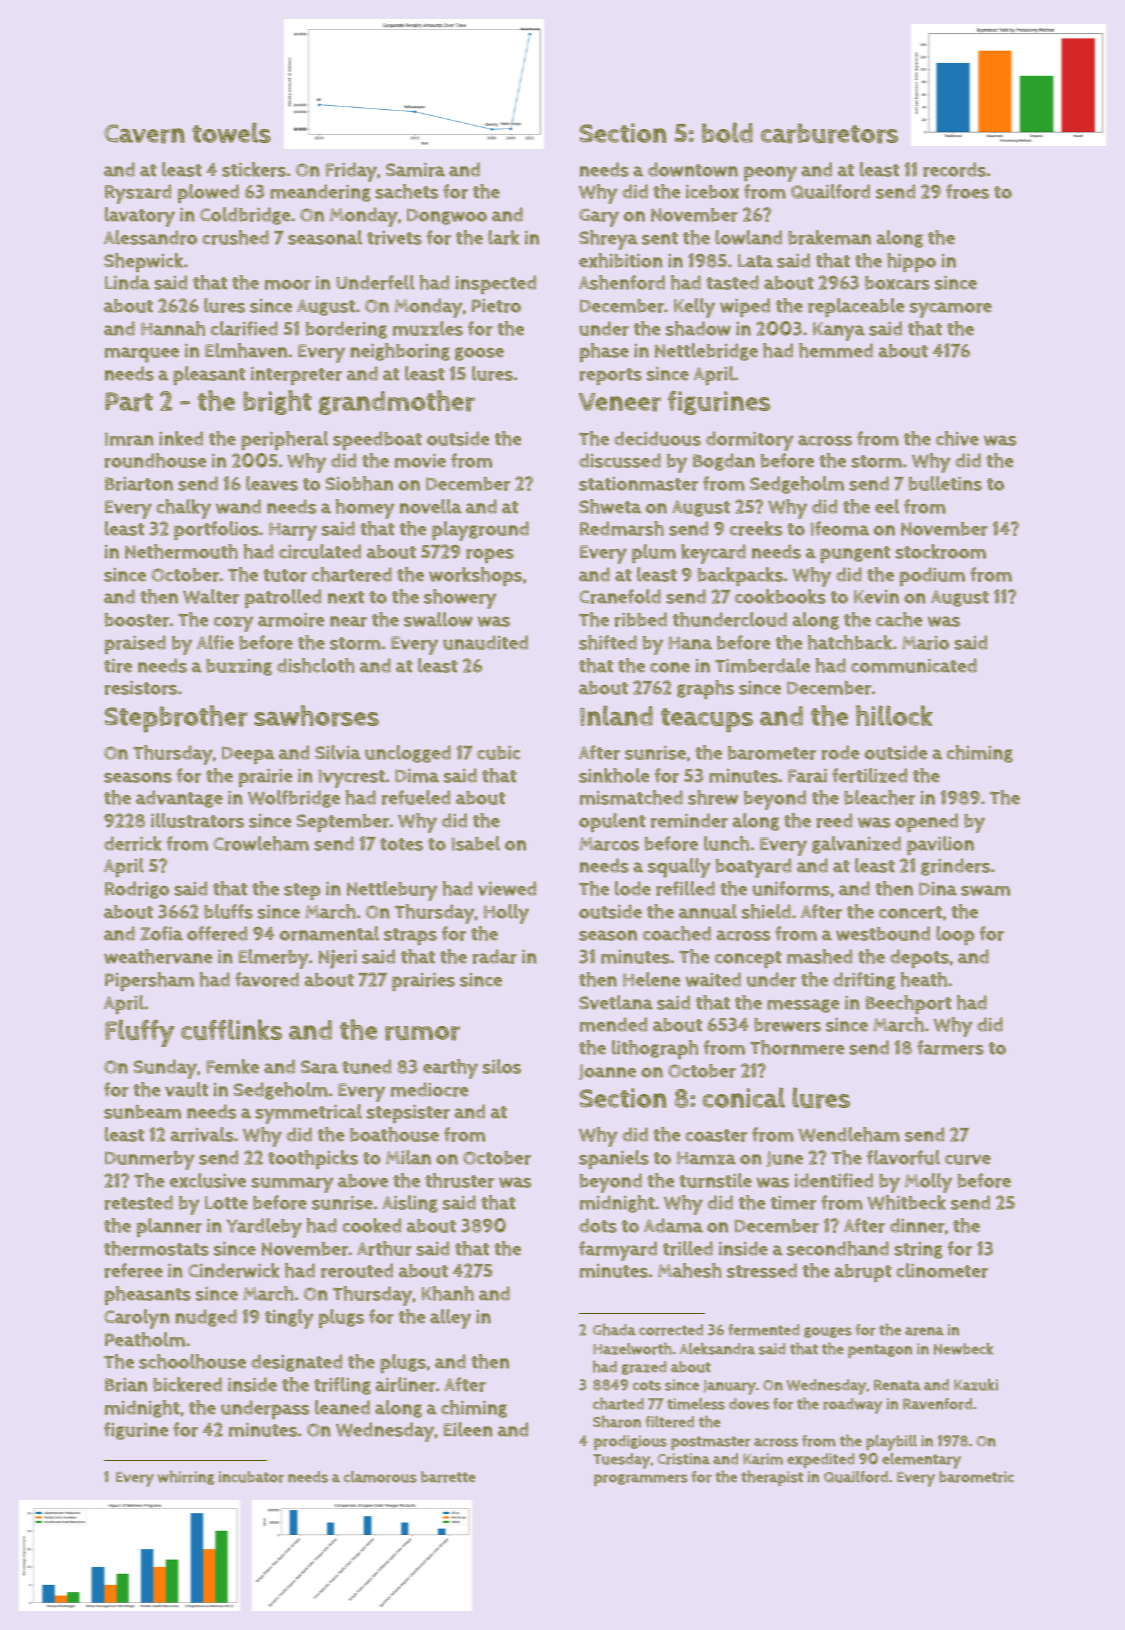  Describe the element at coordinates (186, 1477) in the page. I see `whirring` at that location.
